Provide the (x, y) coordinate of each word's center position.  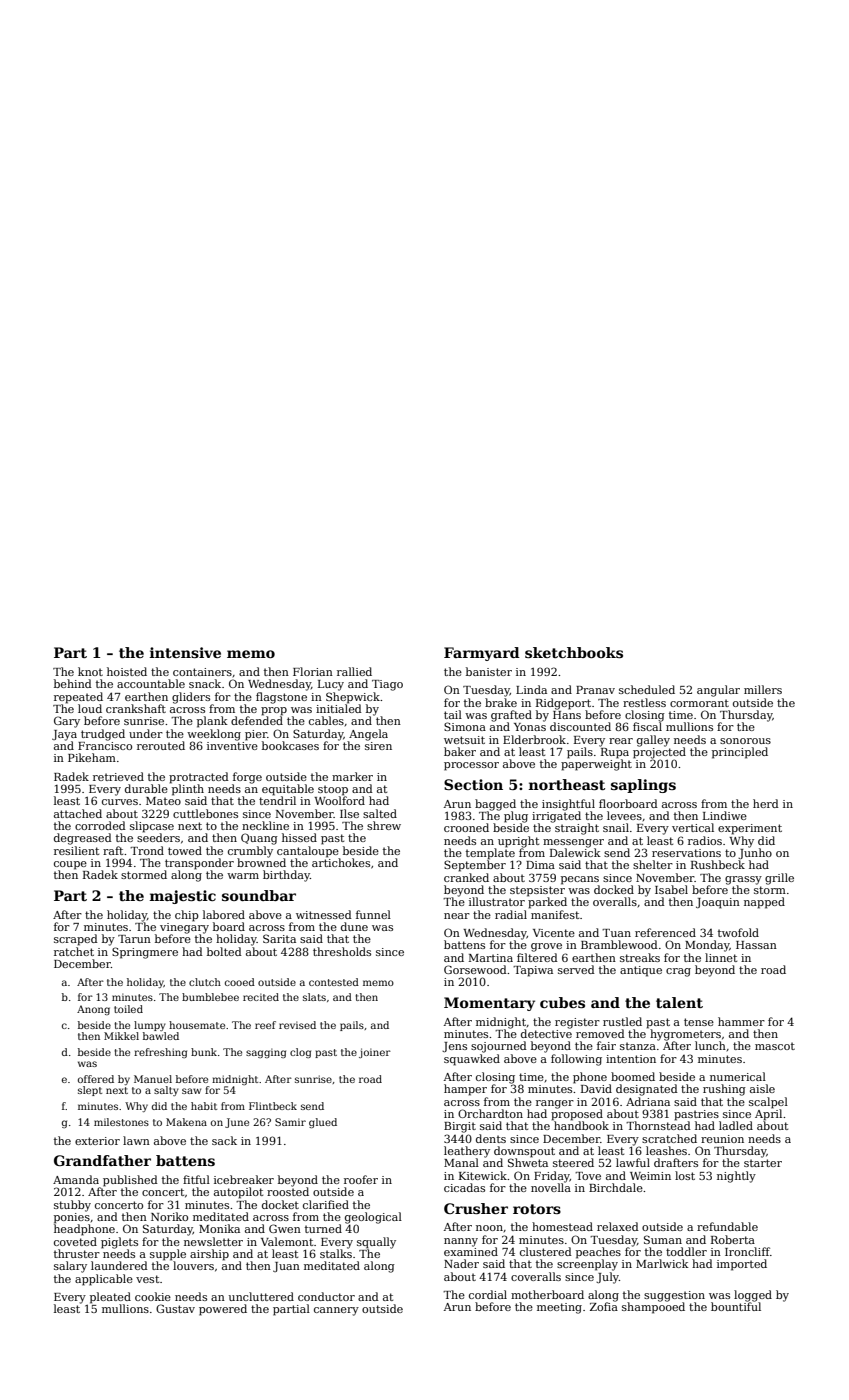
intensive (185, 652)
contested (334, 982)
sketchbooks (574, 652)
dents (491, 1138)
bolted (224, 951)
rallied (354, 671)
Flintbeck (273, 1106)
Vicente (554, 933)
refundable (727, 1226)
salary (70, 1267)
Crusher (476, 1208)
